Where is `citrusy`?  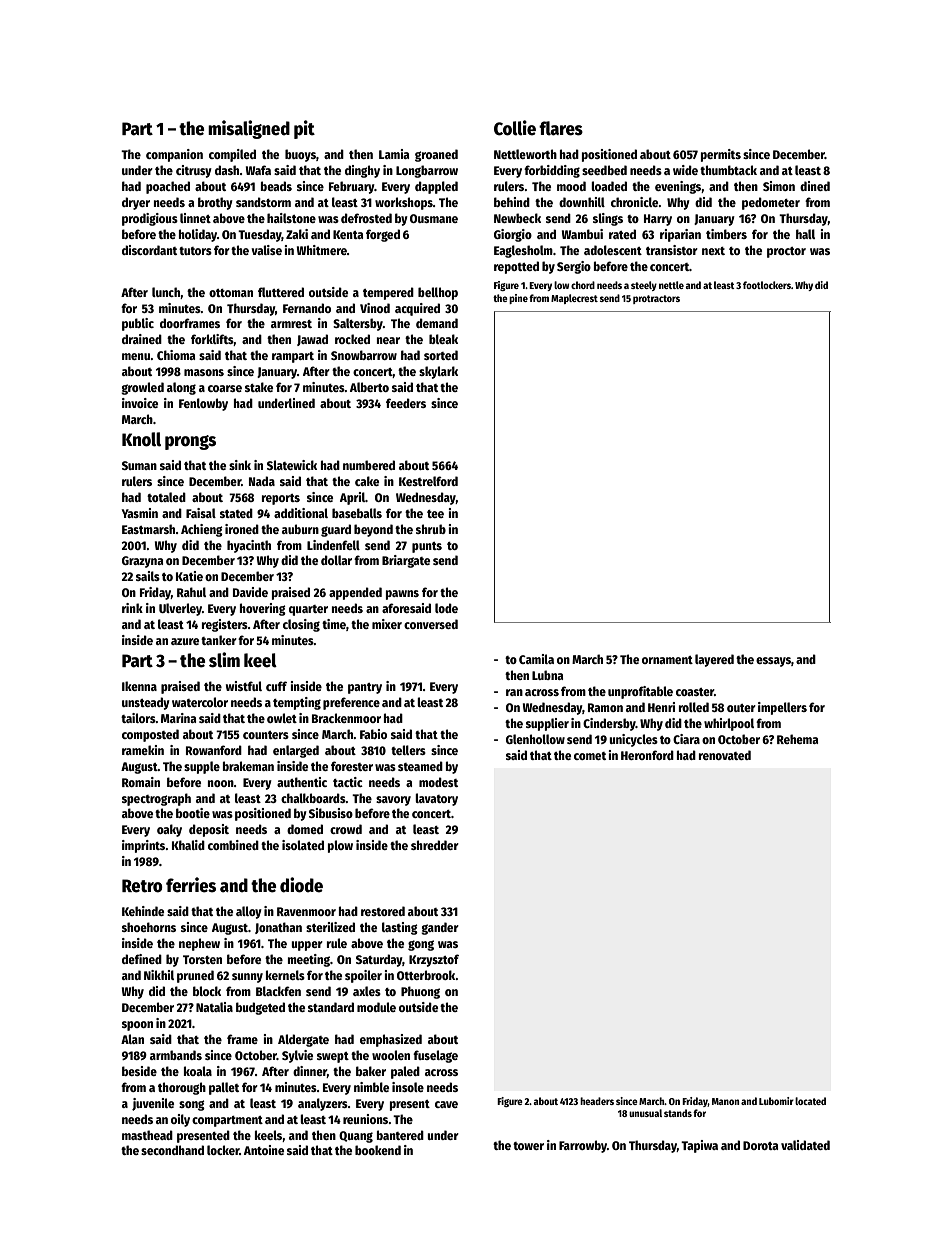
citrusy is located at coordinates (194, 171).
